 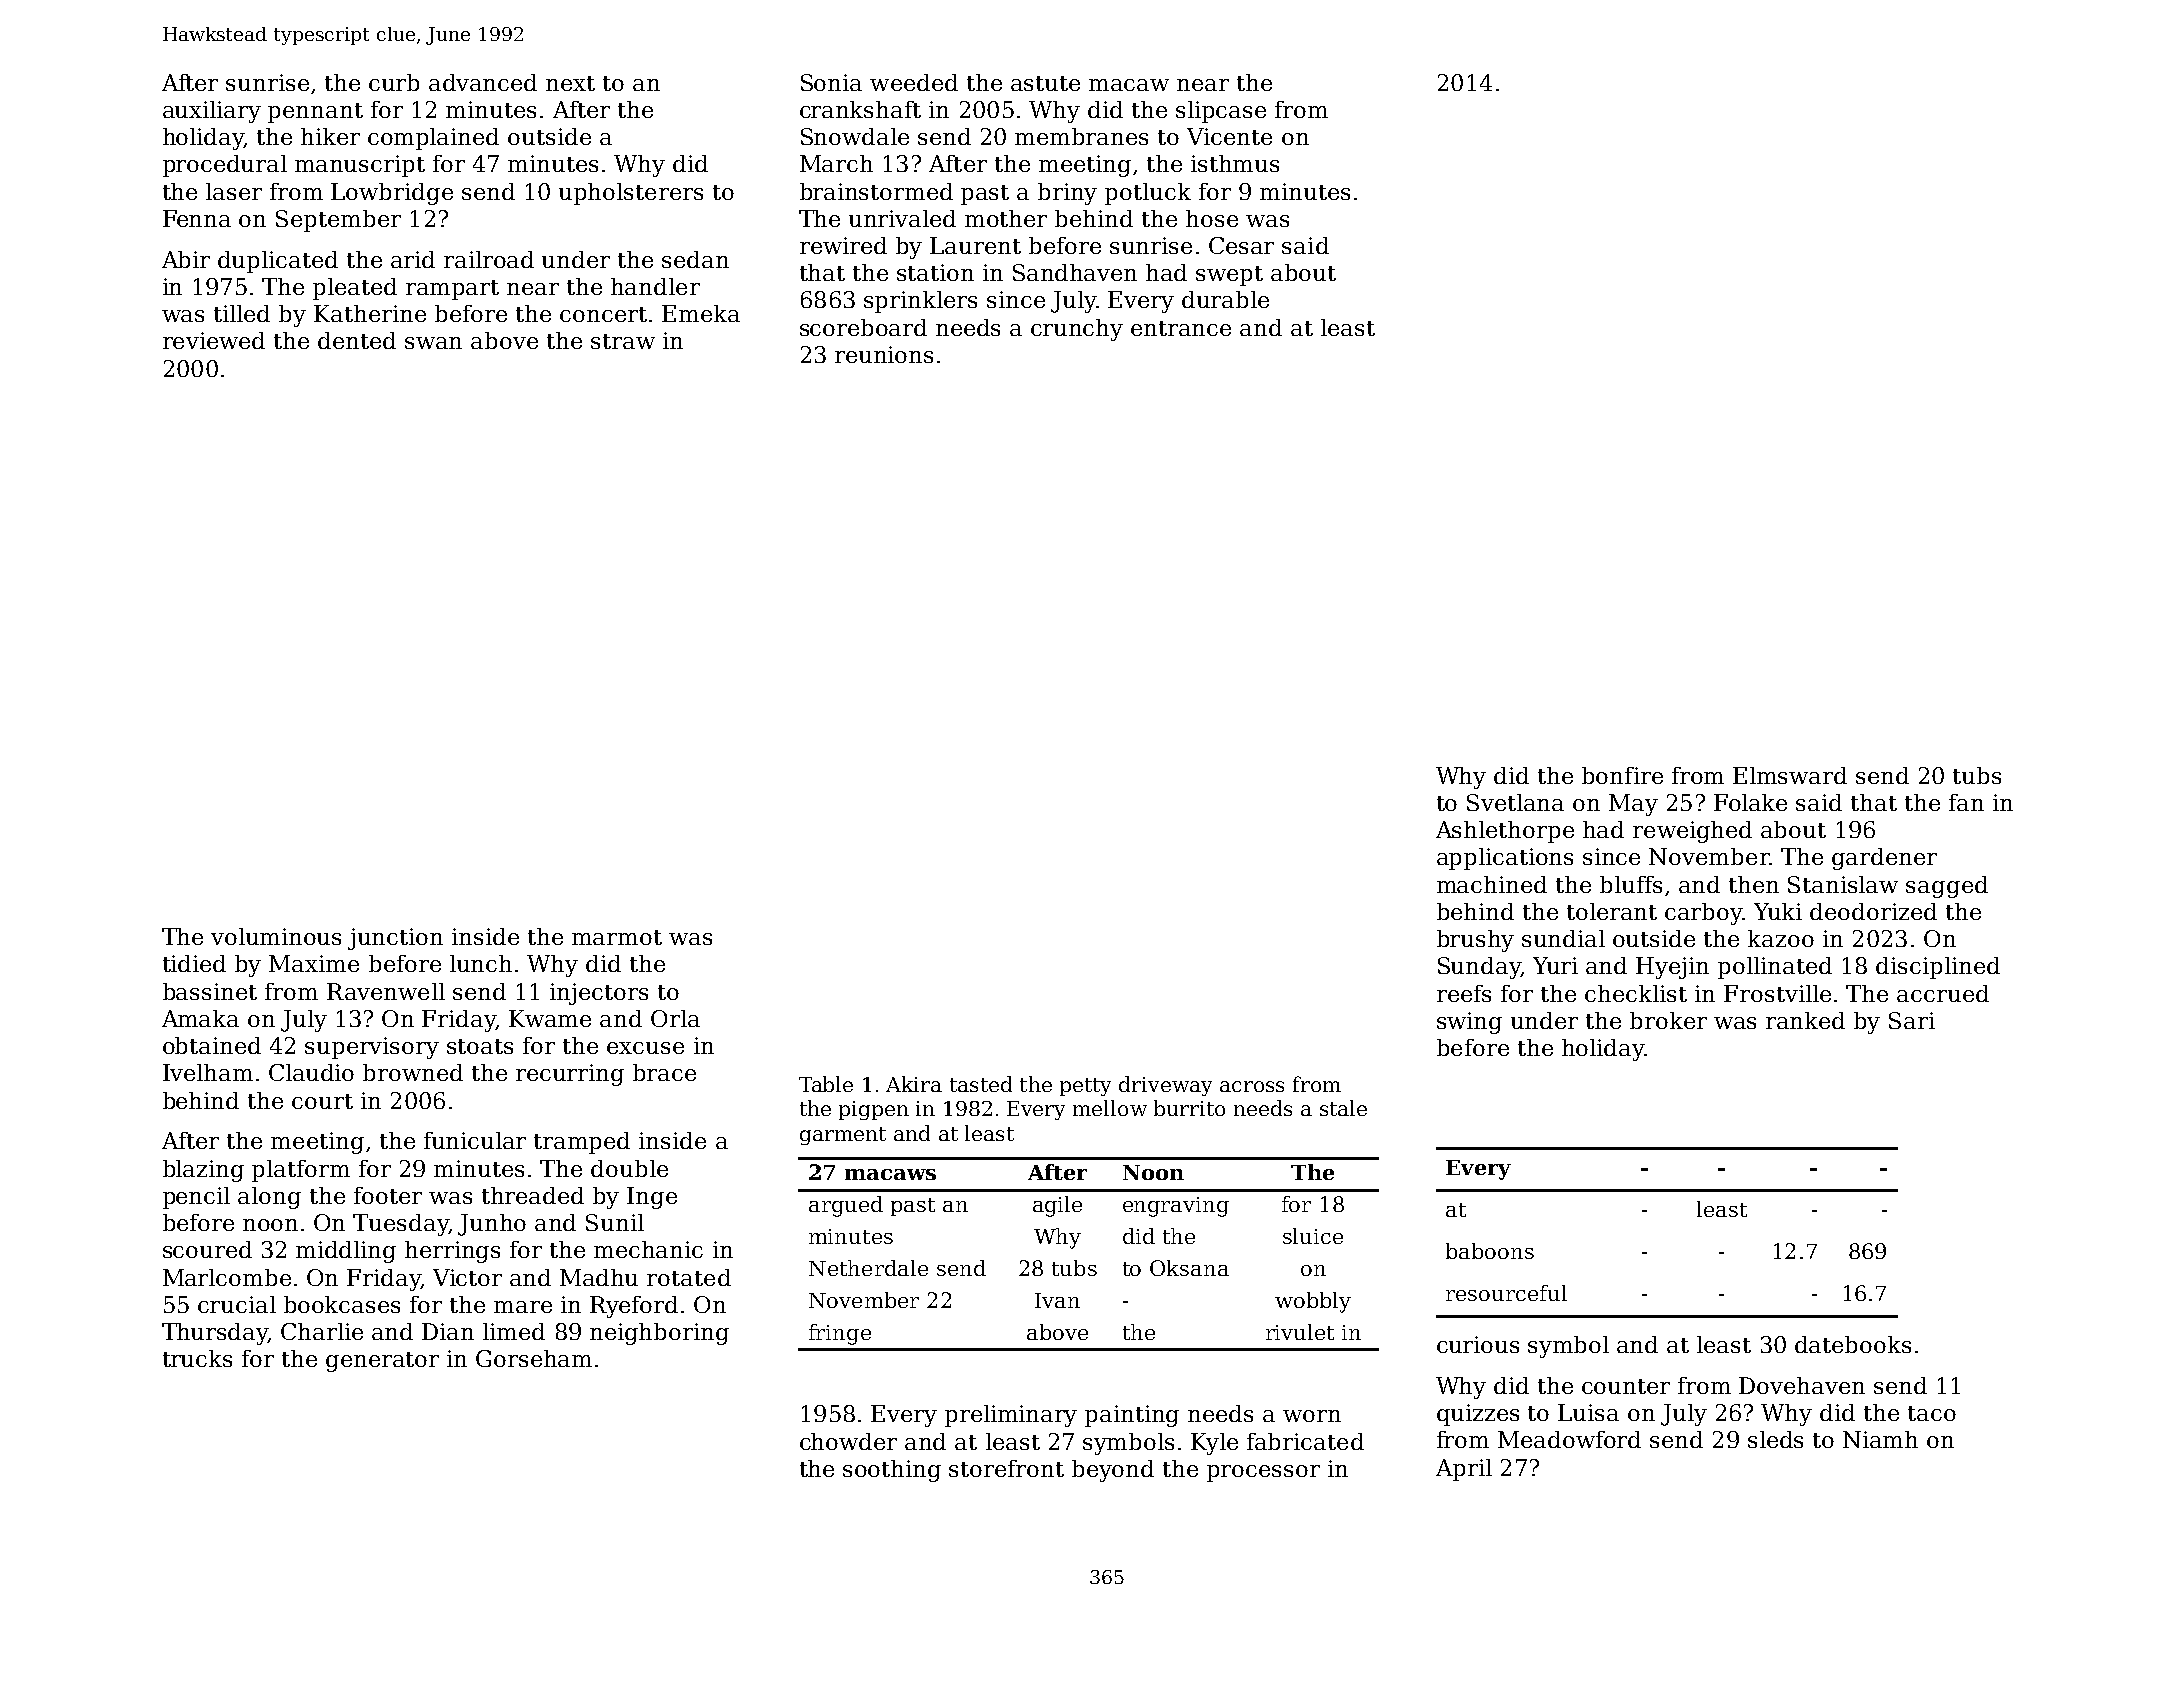 I want to click on soothing, so click(x=892, y=1471).
